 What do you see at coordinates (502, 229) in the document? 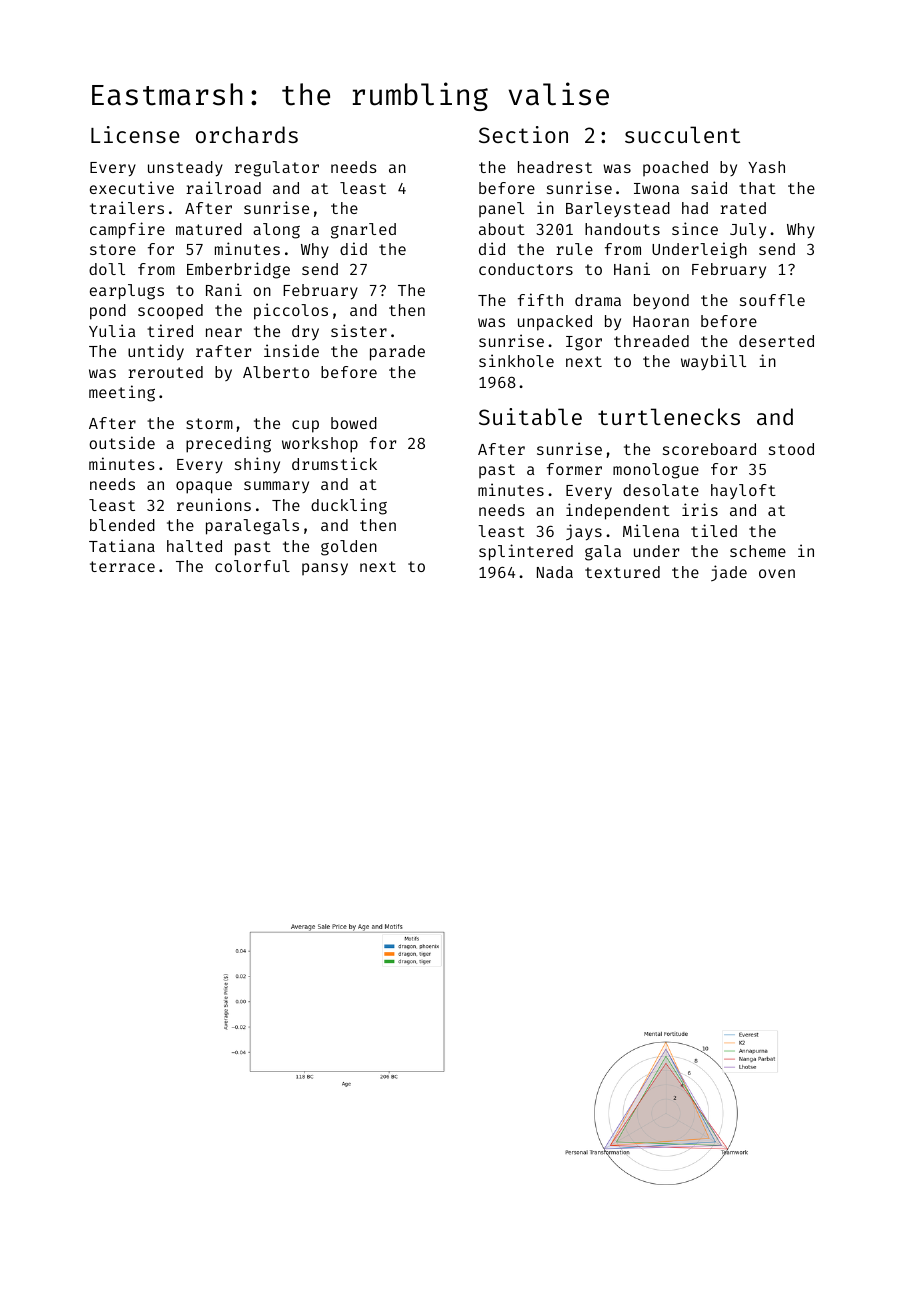
I see `about` at bounding box center [502, 229].
